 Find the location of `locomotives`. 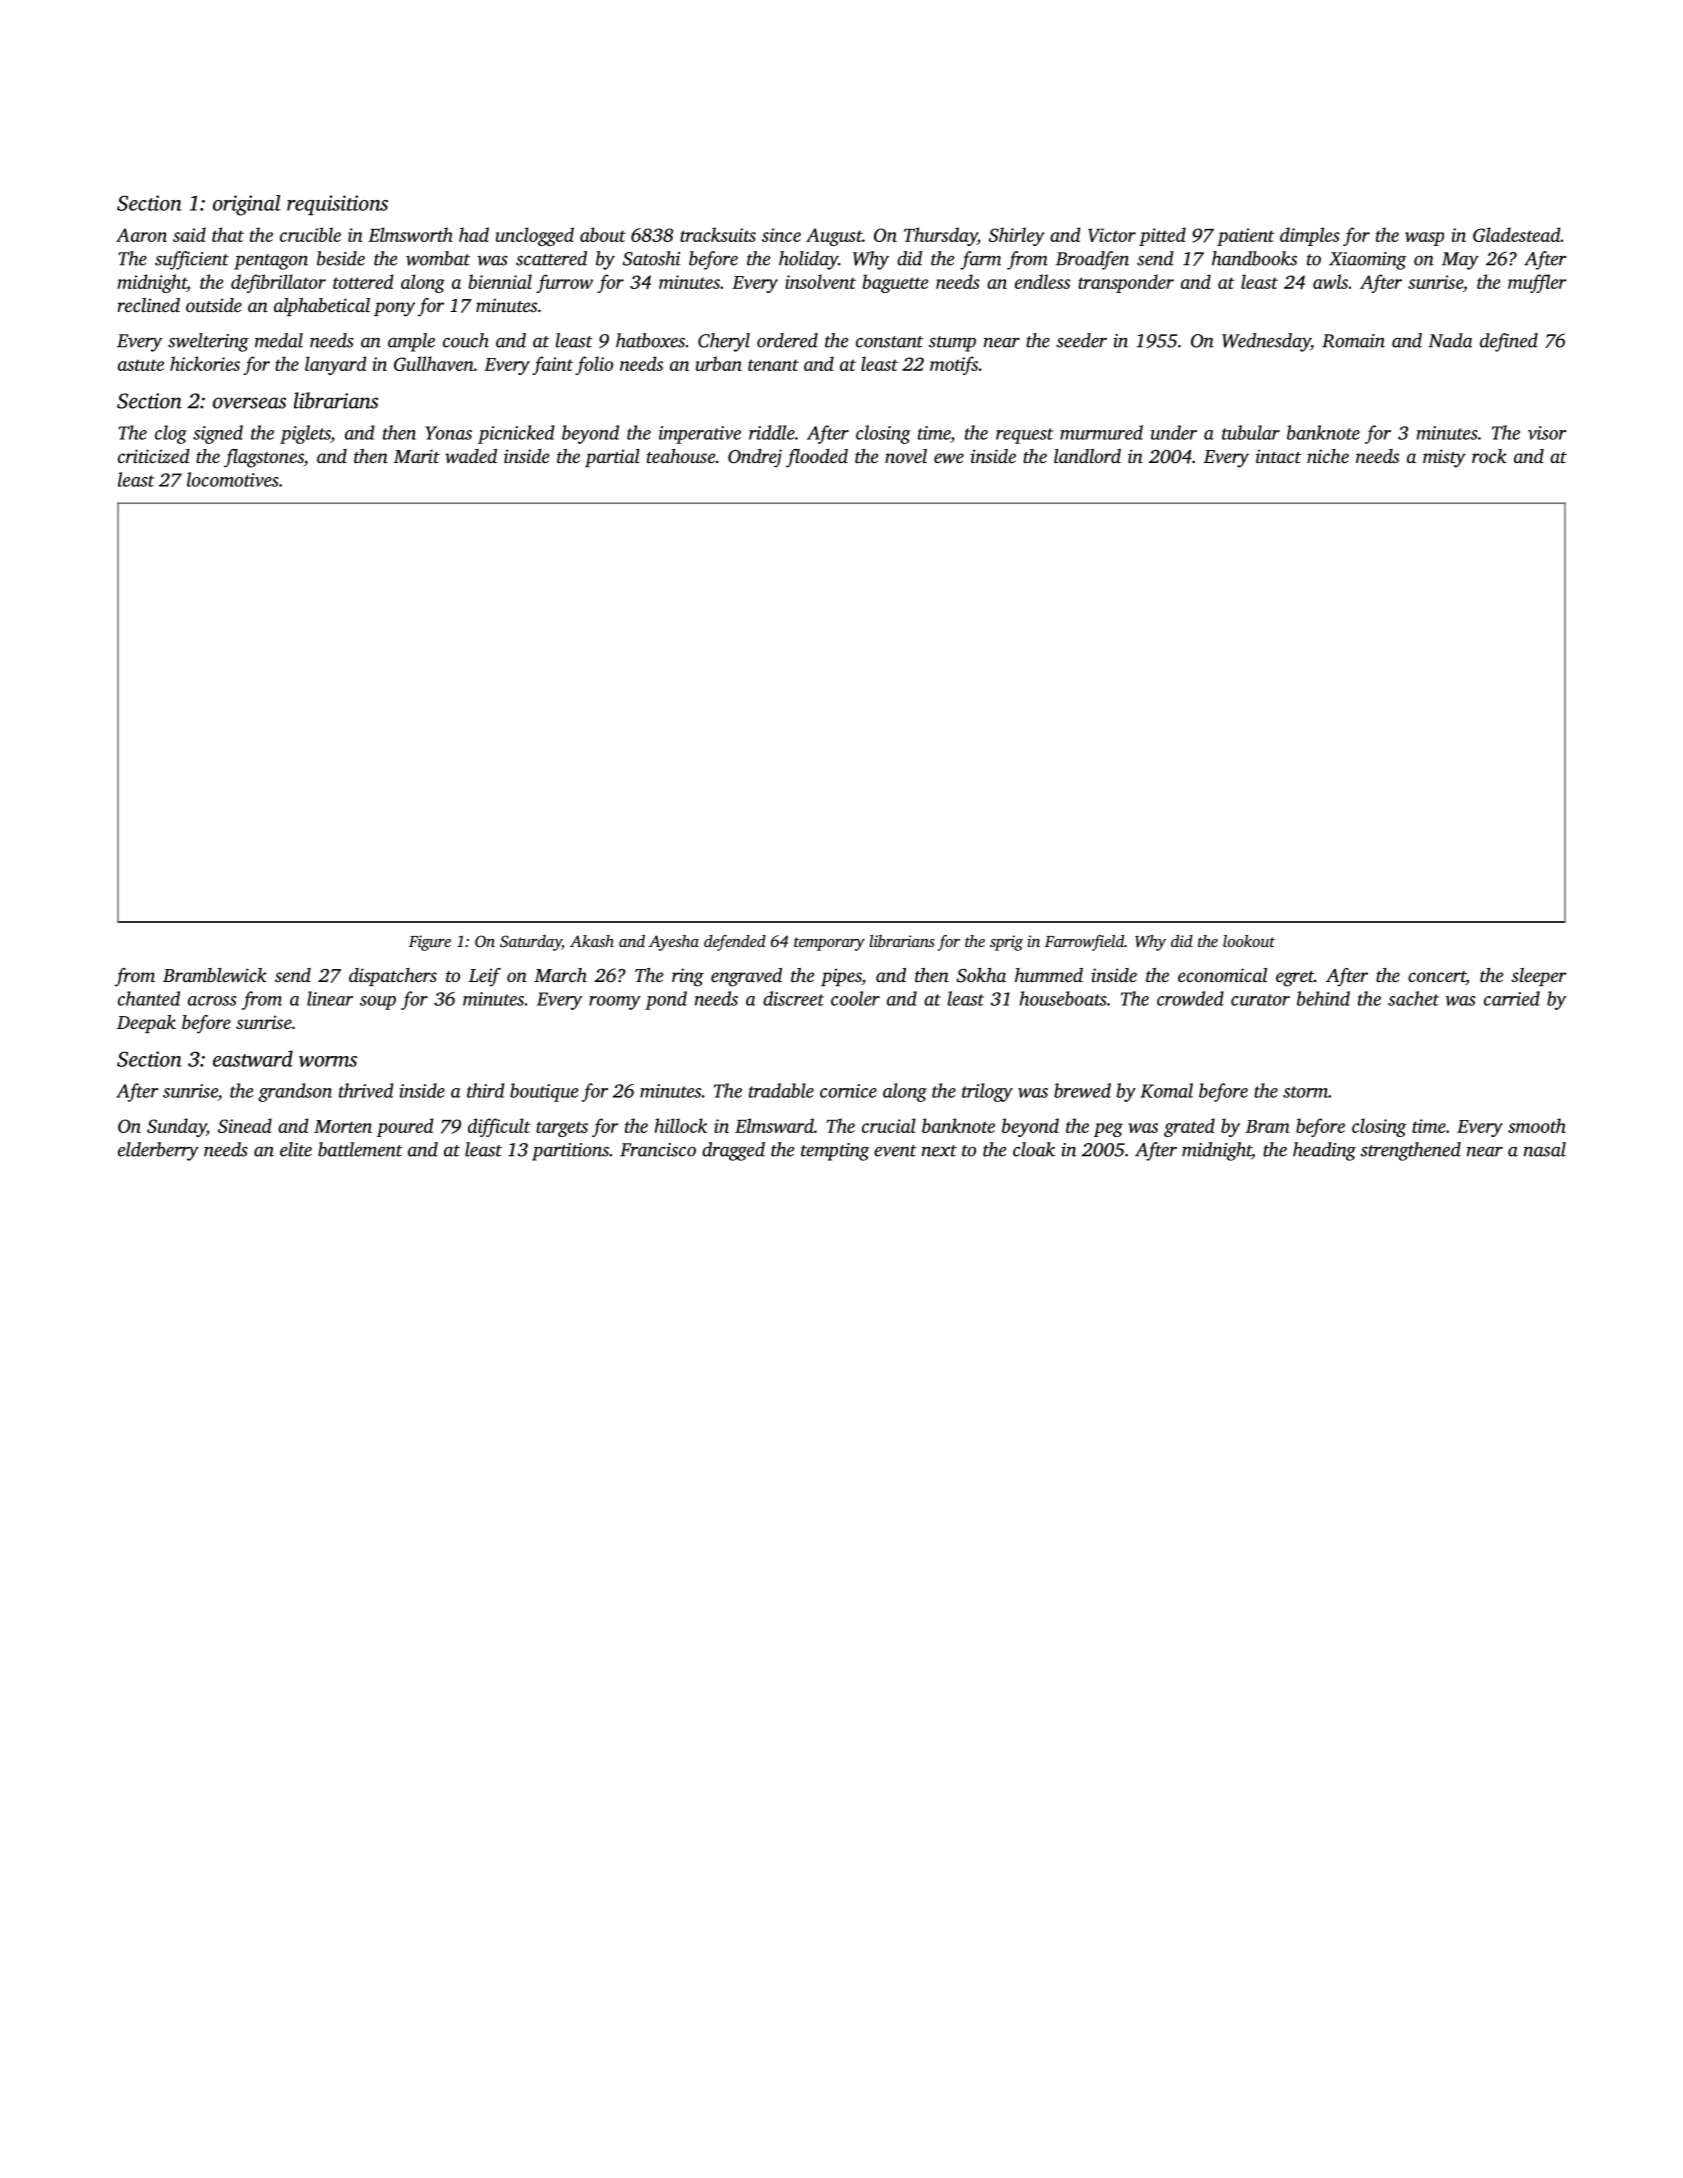

locomotives is located at coordinates (233, 479).
